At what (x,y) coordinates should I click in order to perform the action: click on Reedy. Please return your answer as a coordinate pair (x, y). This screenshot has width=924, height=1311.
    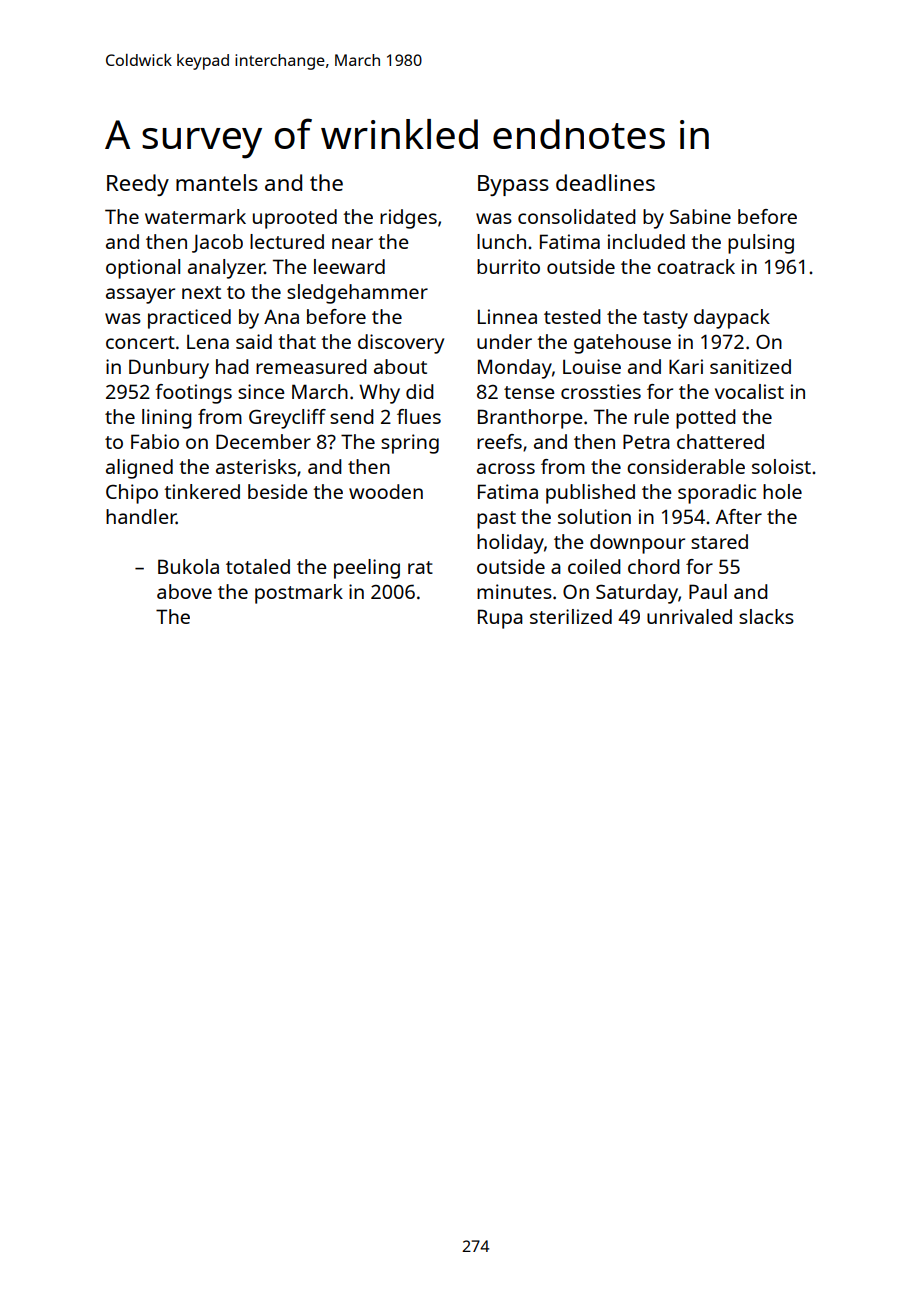
    Looking at the image, I should click on (138, 185).
